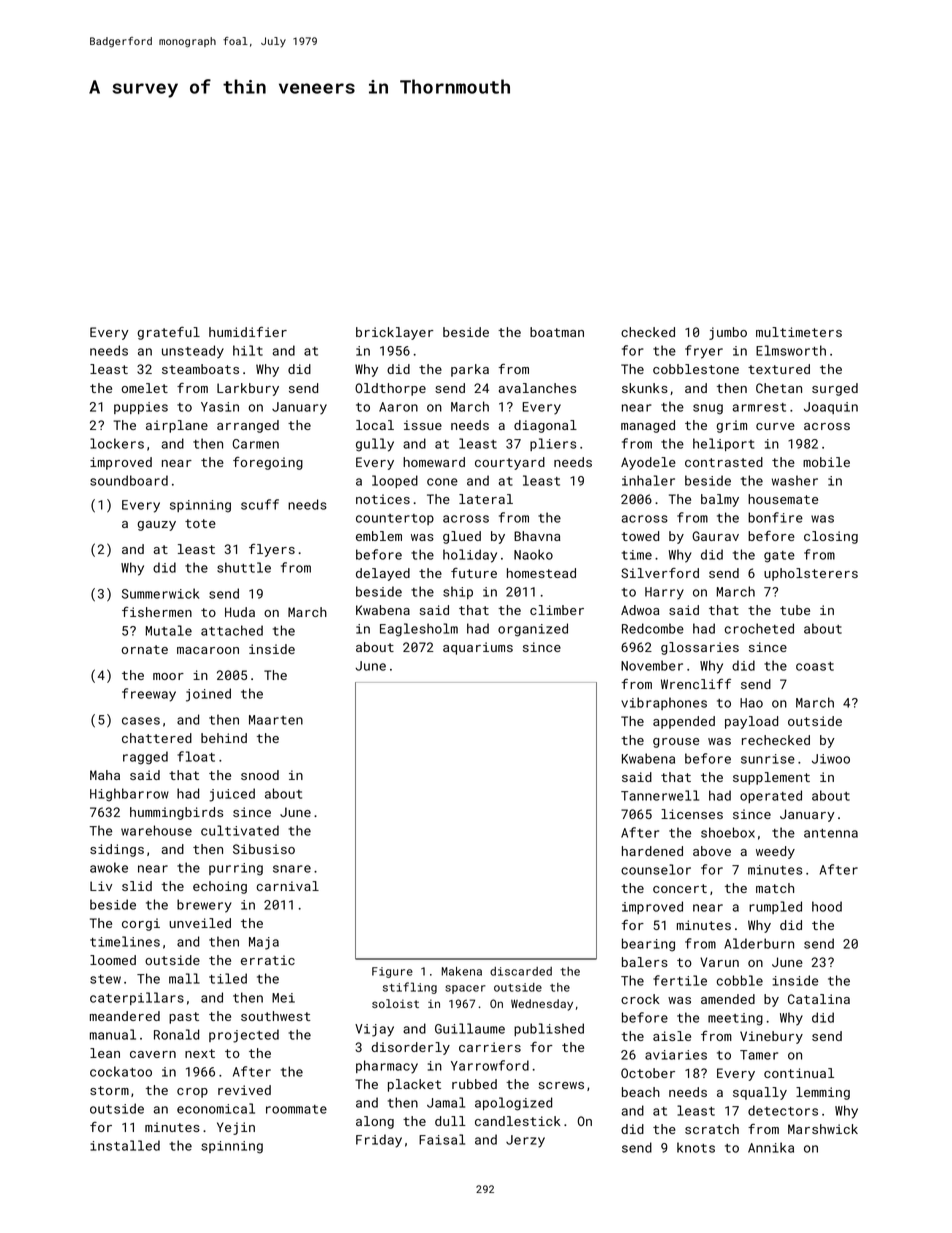 The image size is (952, 1233). Describe the element at coordinates (823, 1093) in the image. I see `lemming` at that location.
